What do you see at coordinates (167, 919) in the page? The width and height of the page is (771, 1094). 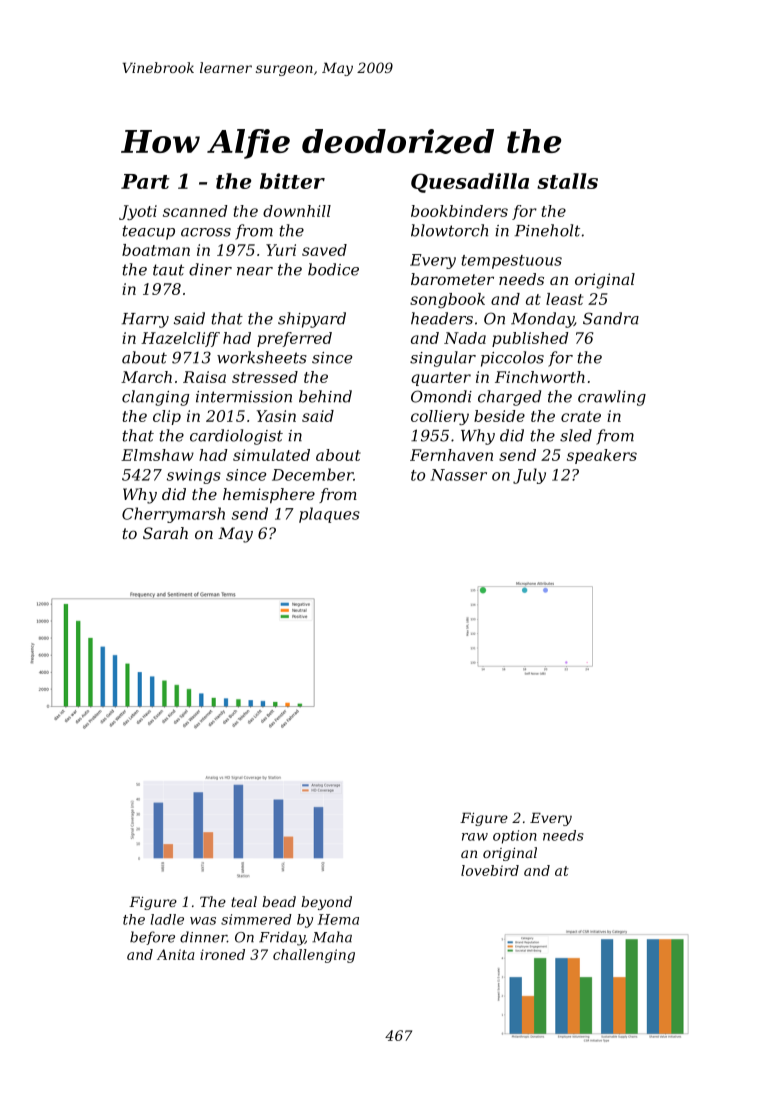 I see `ladle` at bounding box center [167, 919].
